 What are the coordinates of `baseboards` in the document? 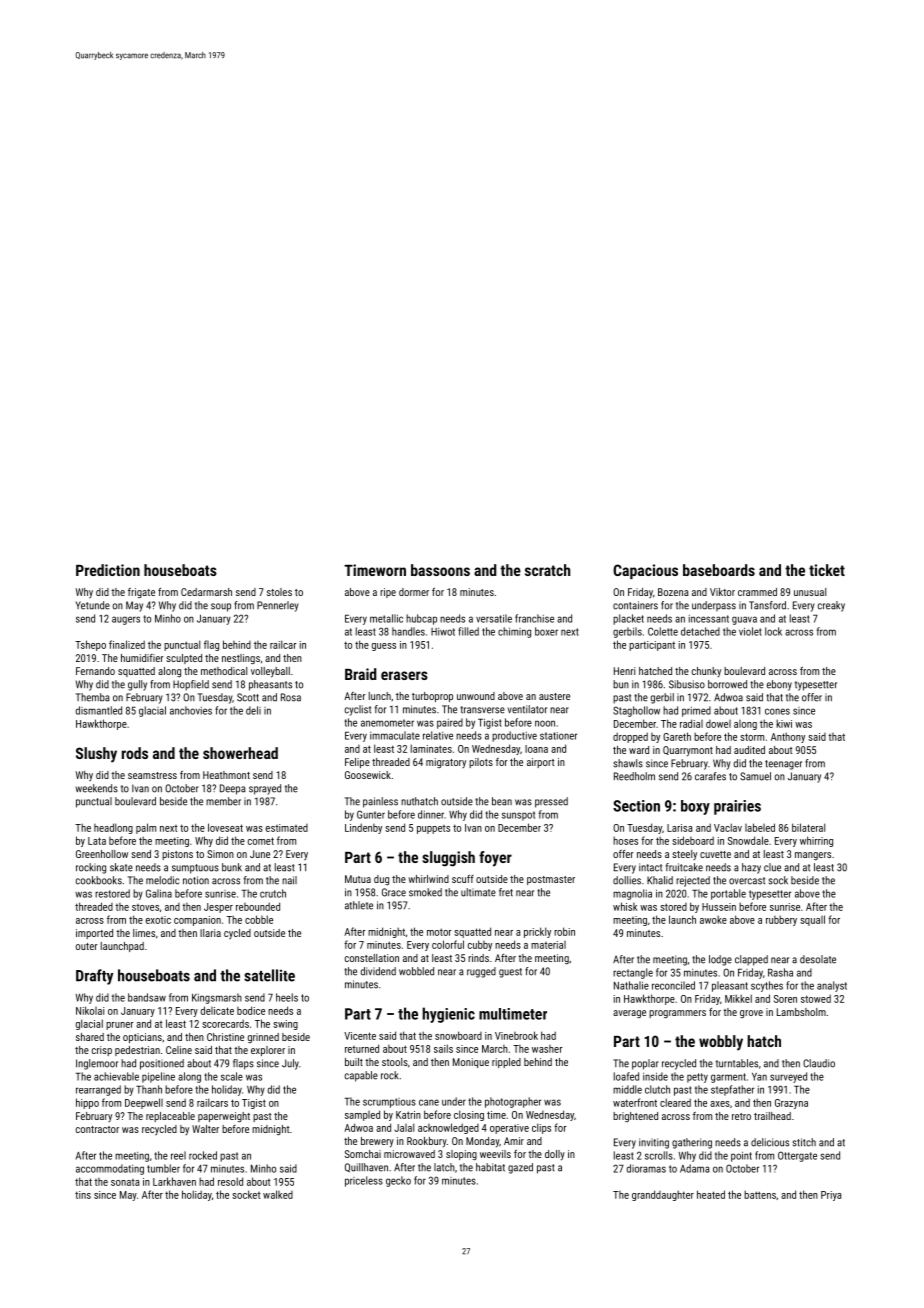 It's located at (719, 570).
